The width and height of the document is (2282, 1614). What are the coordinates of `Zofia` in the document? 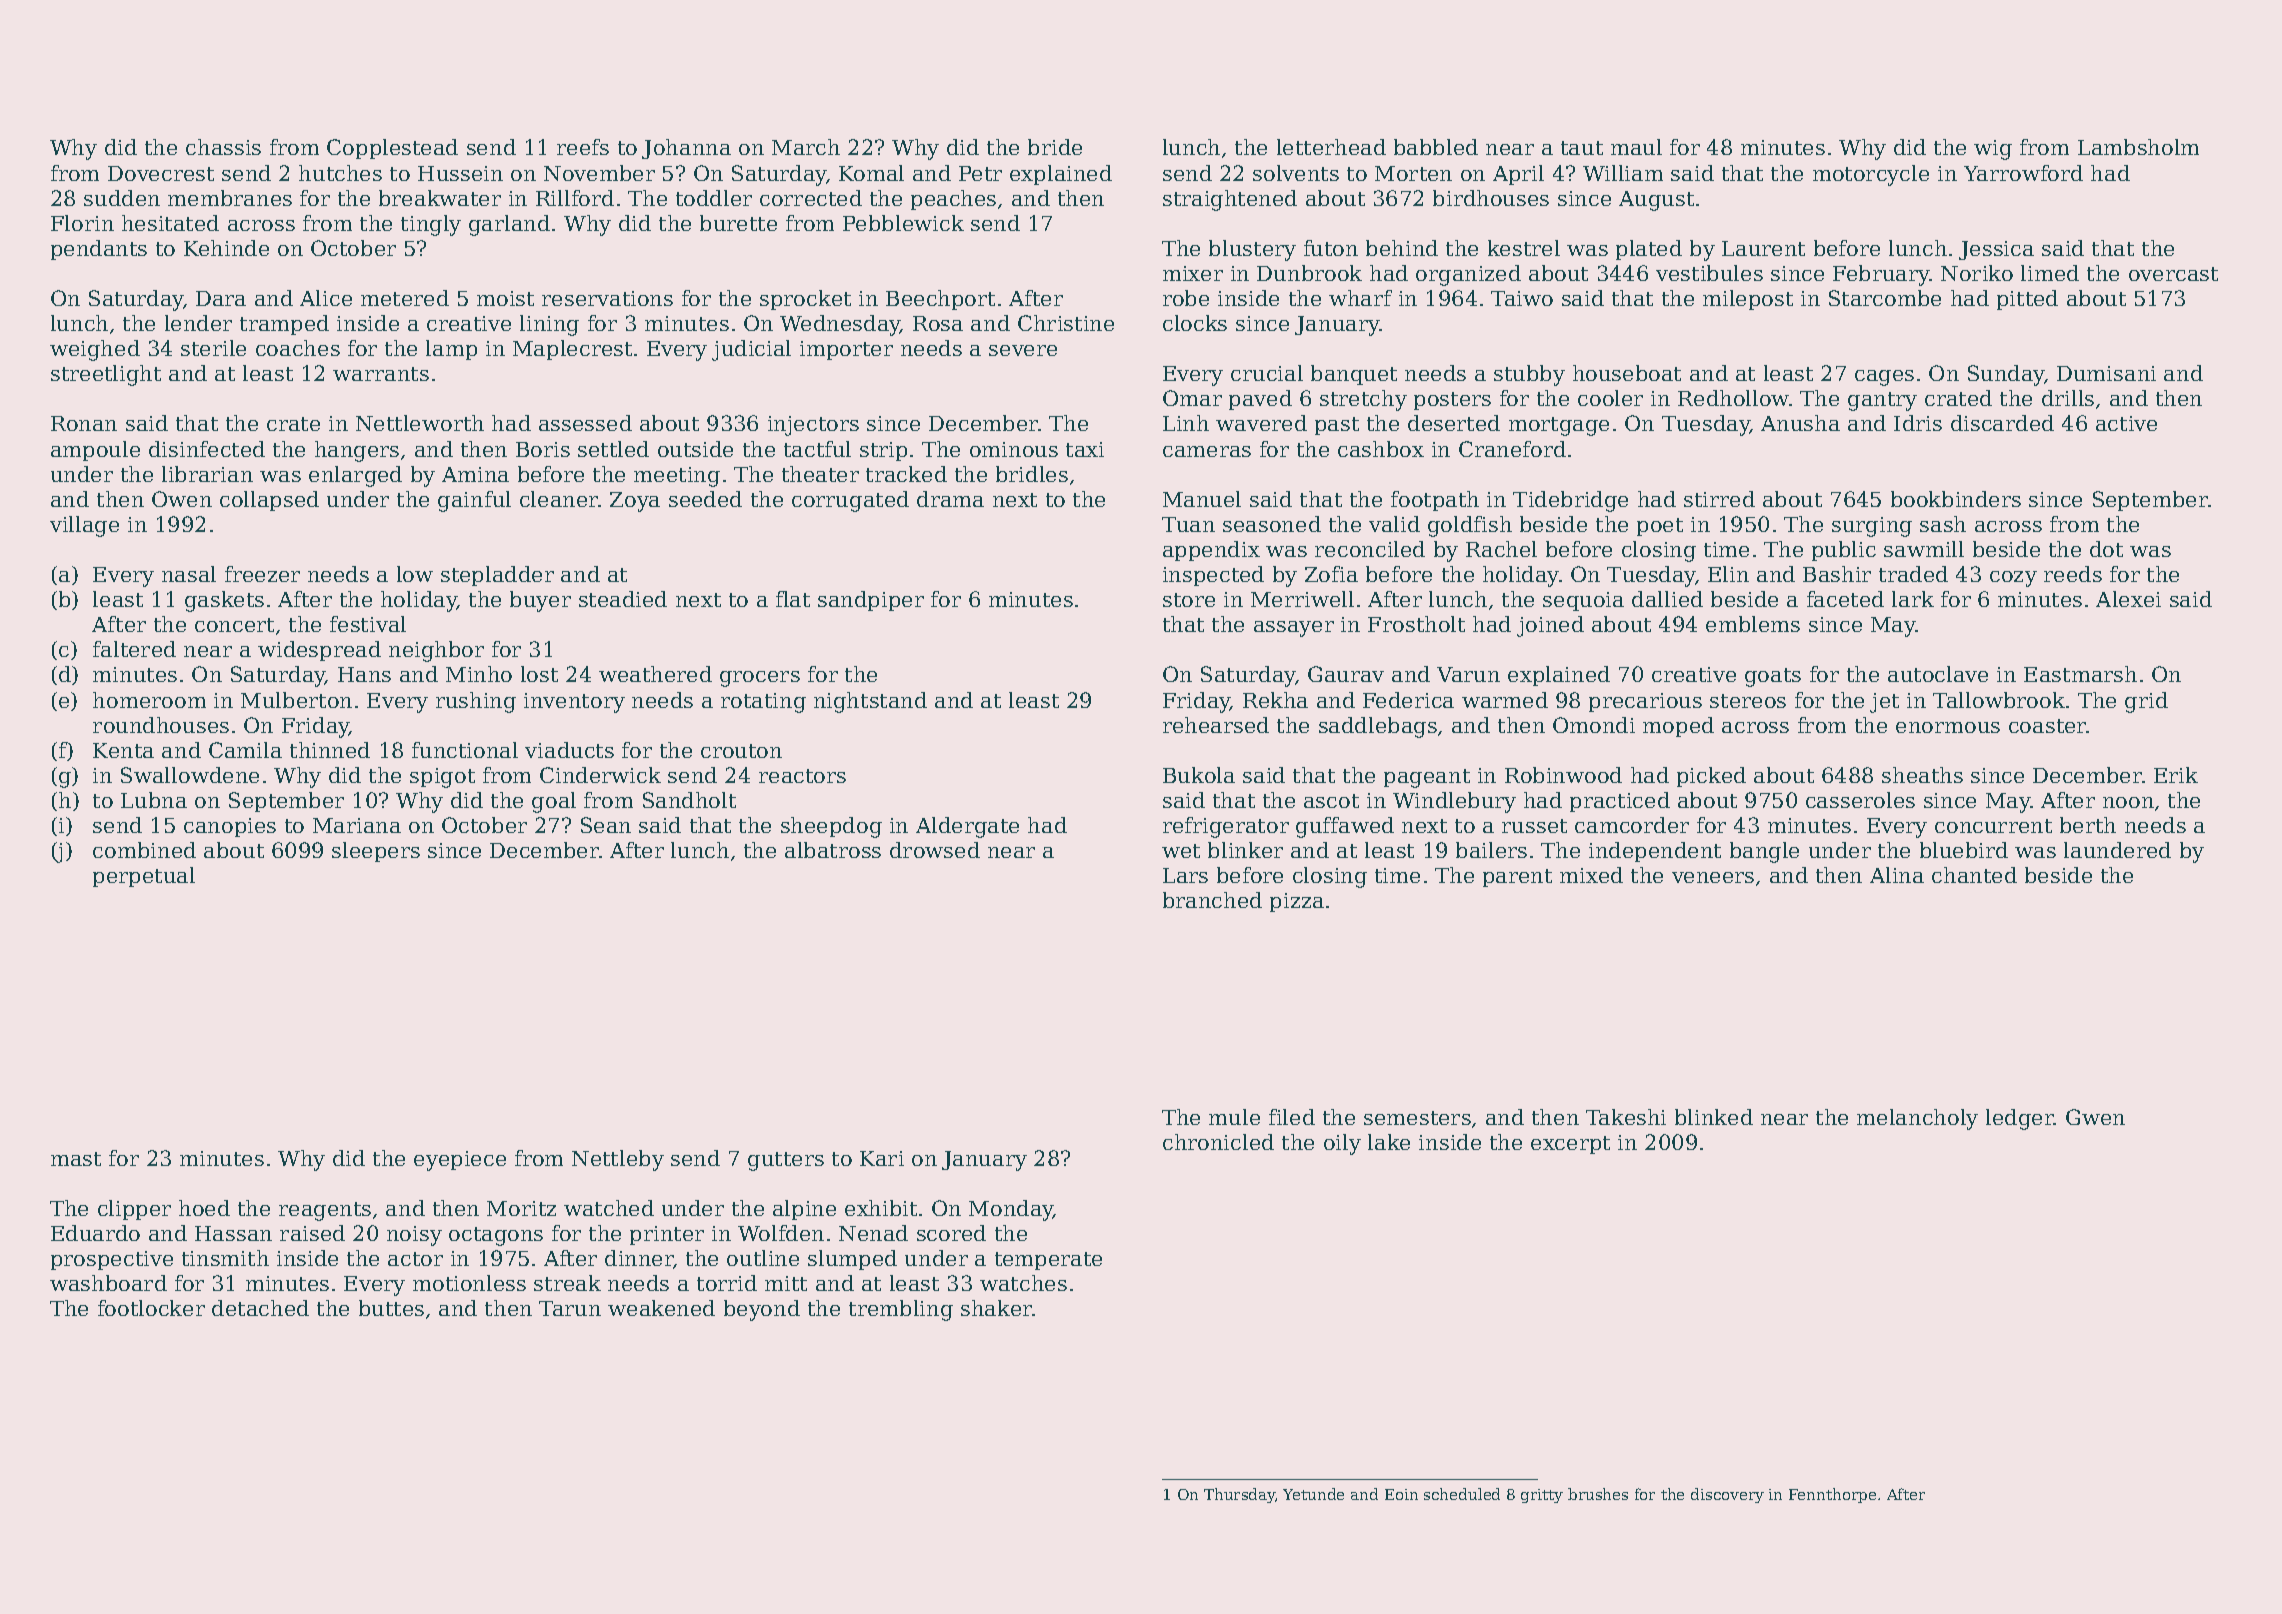 It's located at (1331, 574).
